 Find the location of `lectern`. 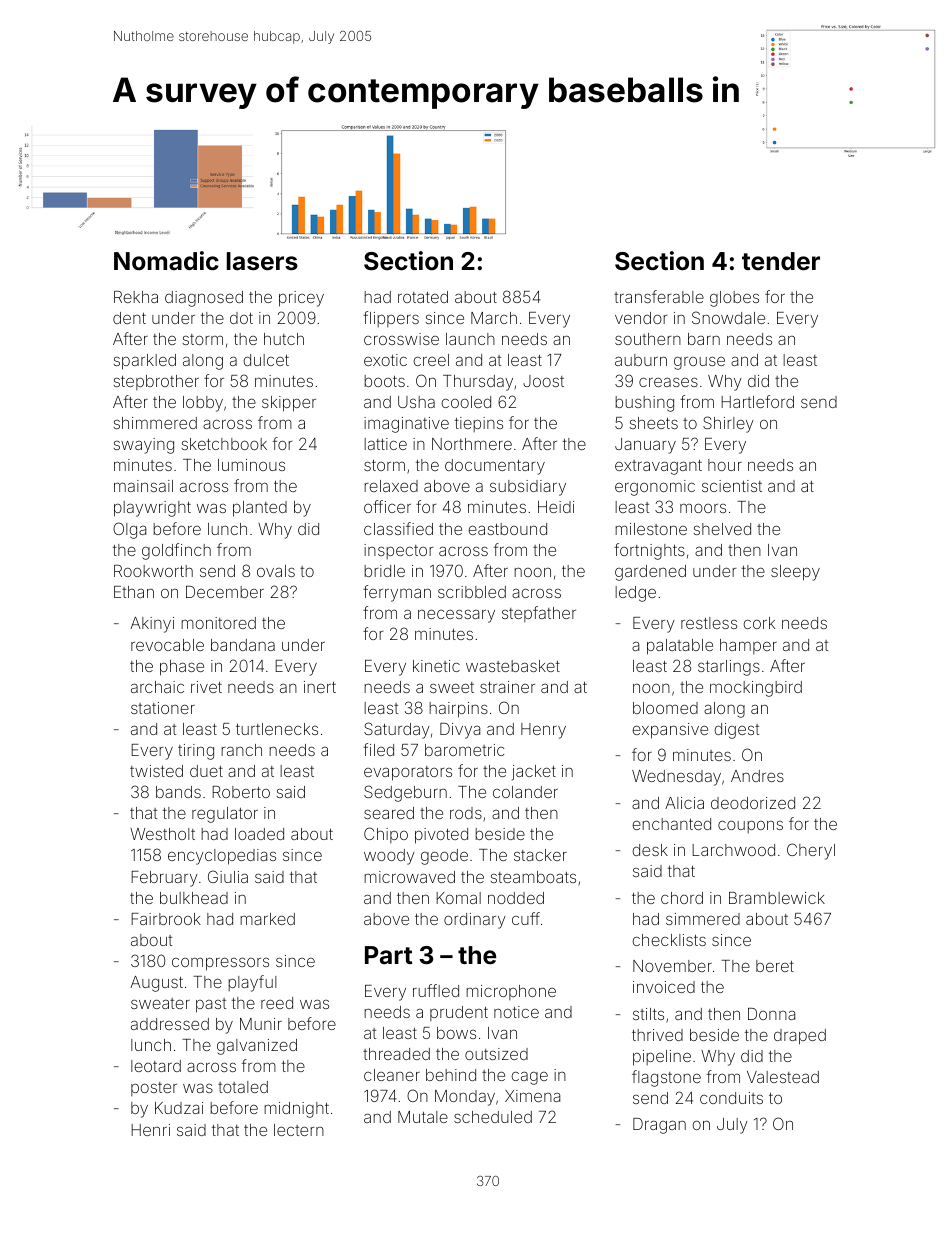

lectern is located at coordinates (299, 1130).
